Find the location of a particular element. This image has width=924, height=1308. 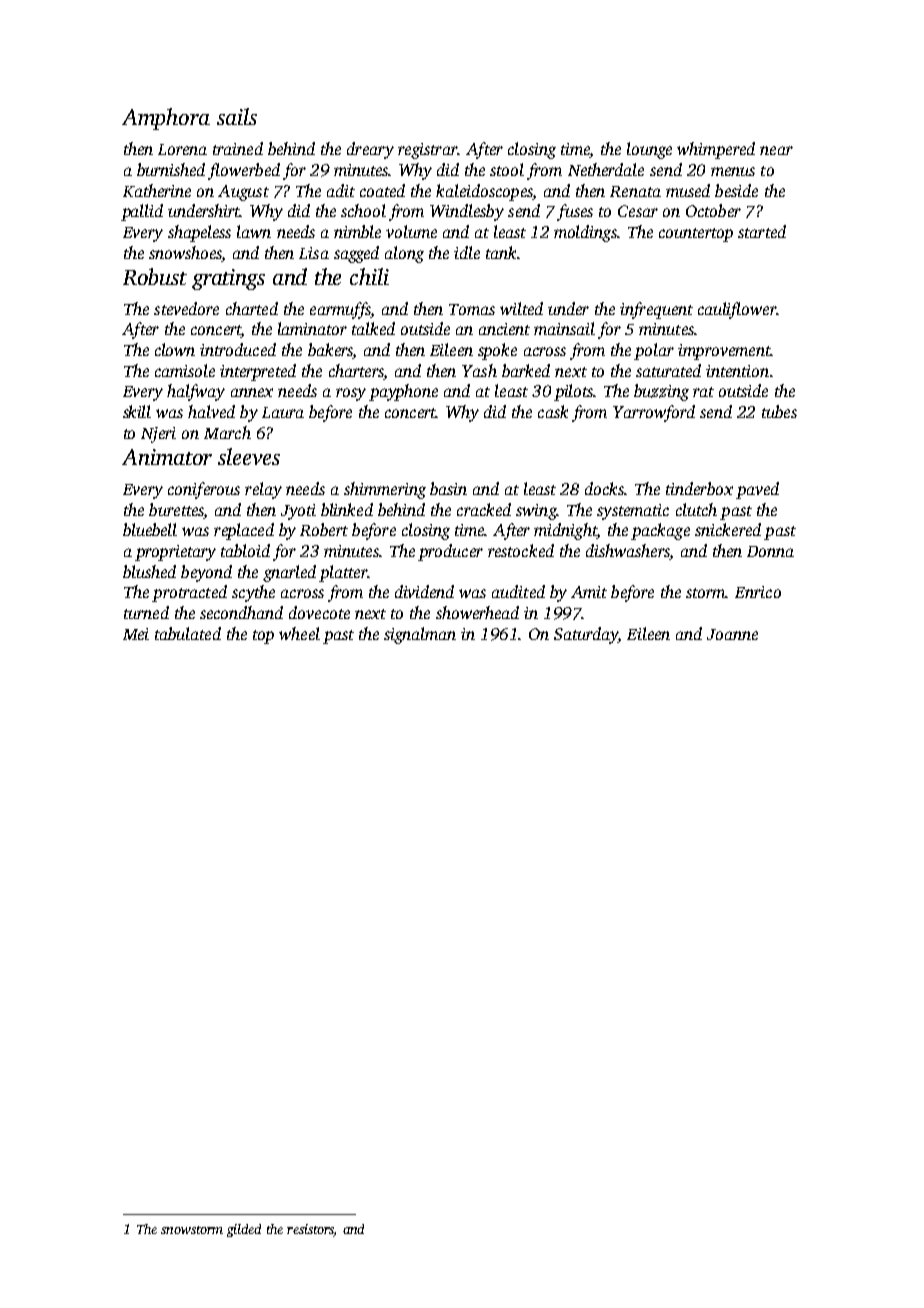

near is located at coordinates (776, 150).
